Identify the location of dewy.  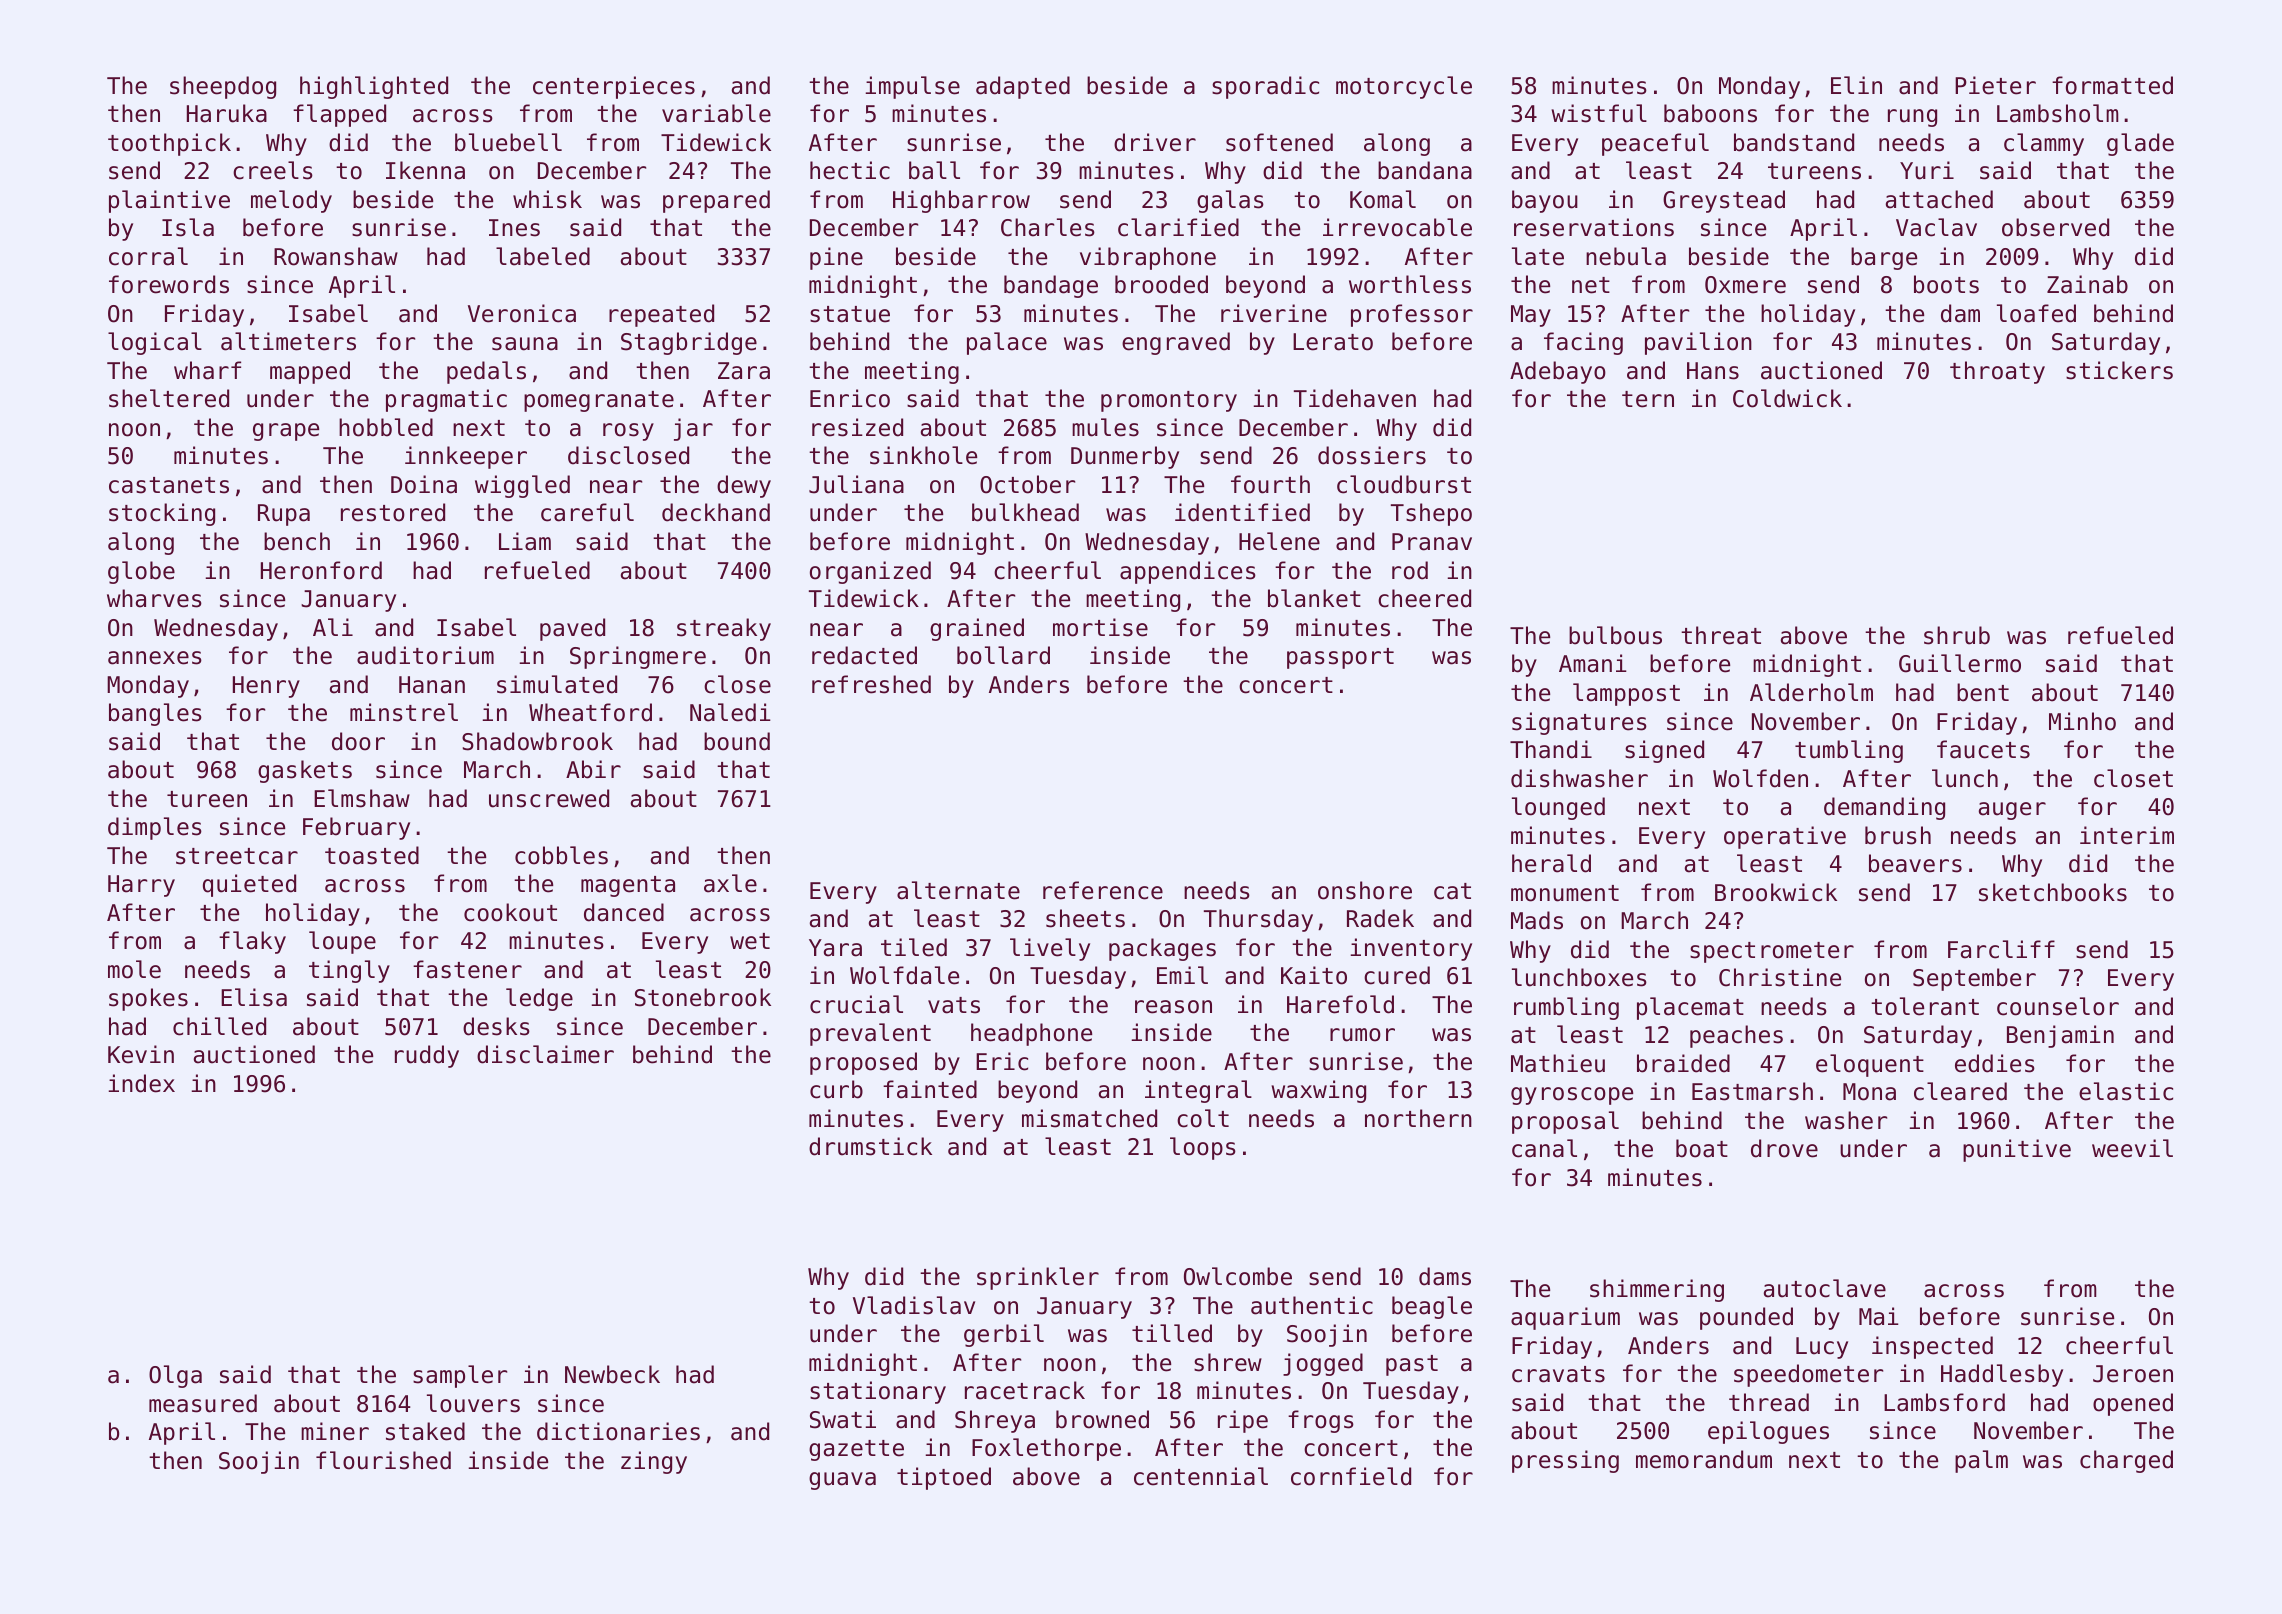
(744, 486).
